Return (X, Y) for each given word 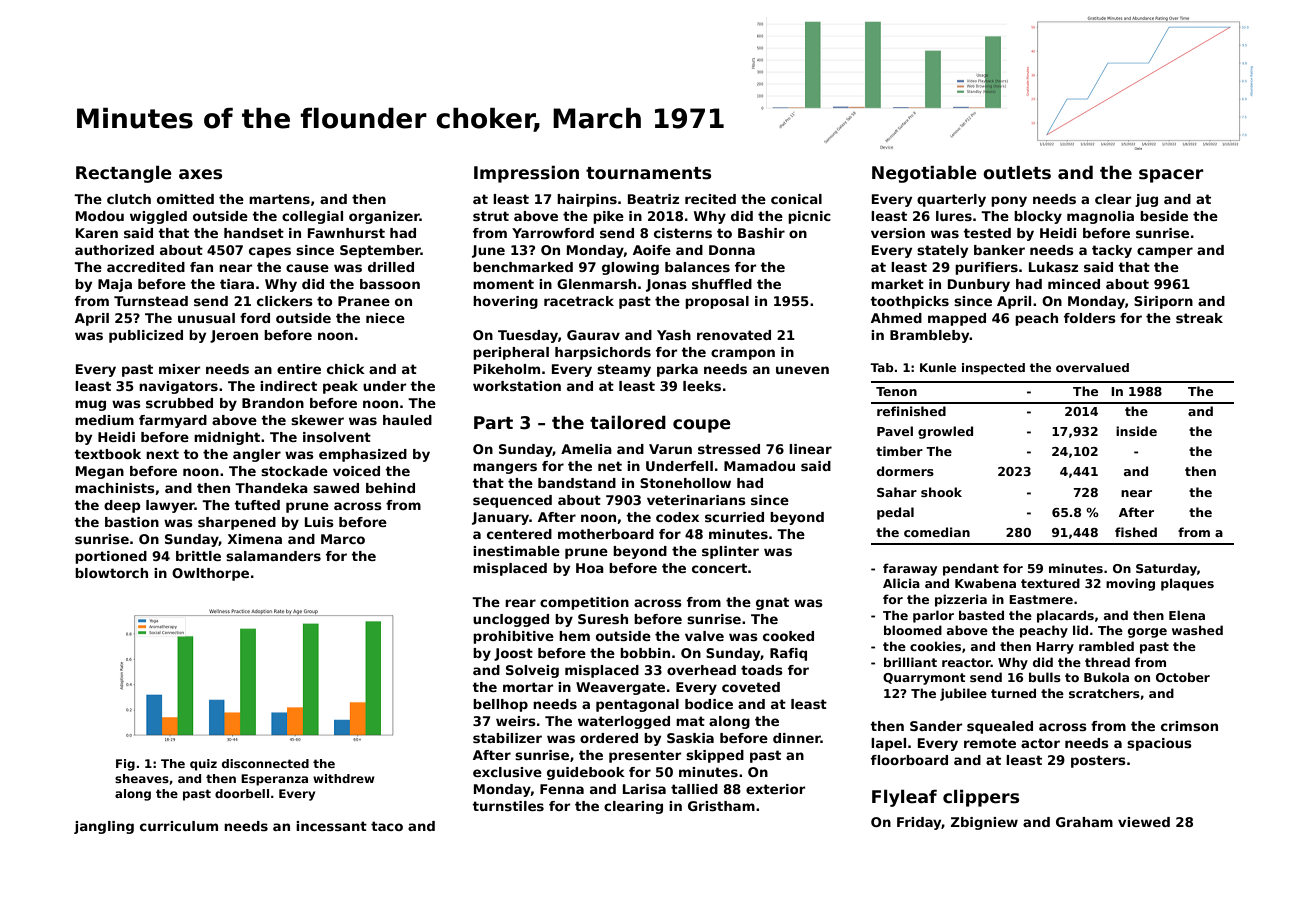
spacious (1159, 744)
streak (1199, 318)
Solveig (532, 671)
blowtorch (111, 573)
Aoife (652, 250)
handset (254, 233)
